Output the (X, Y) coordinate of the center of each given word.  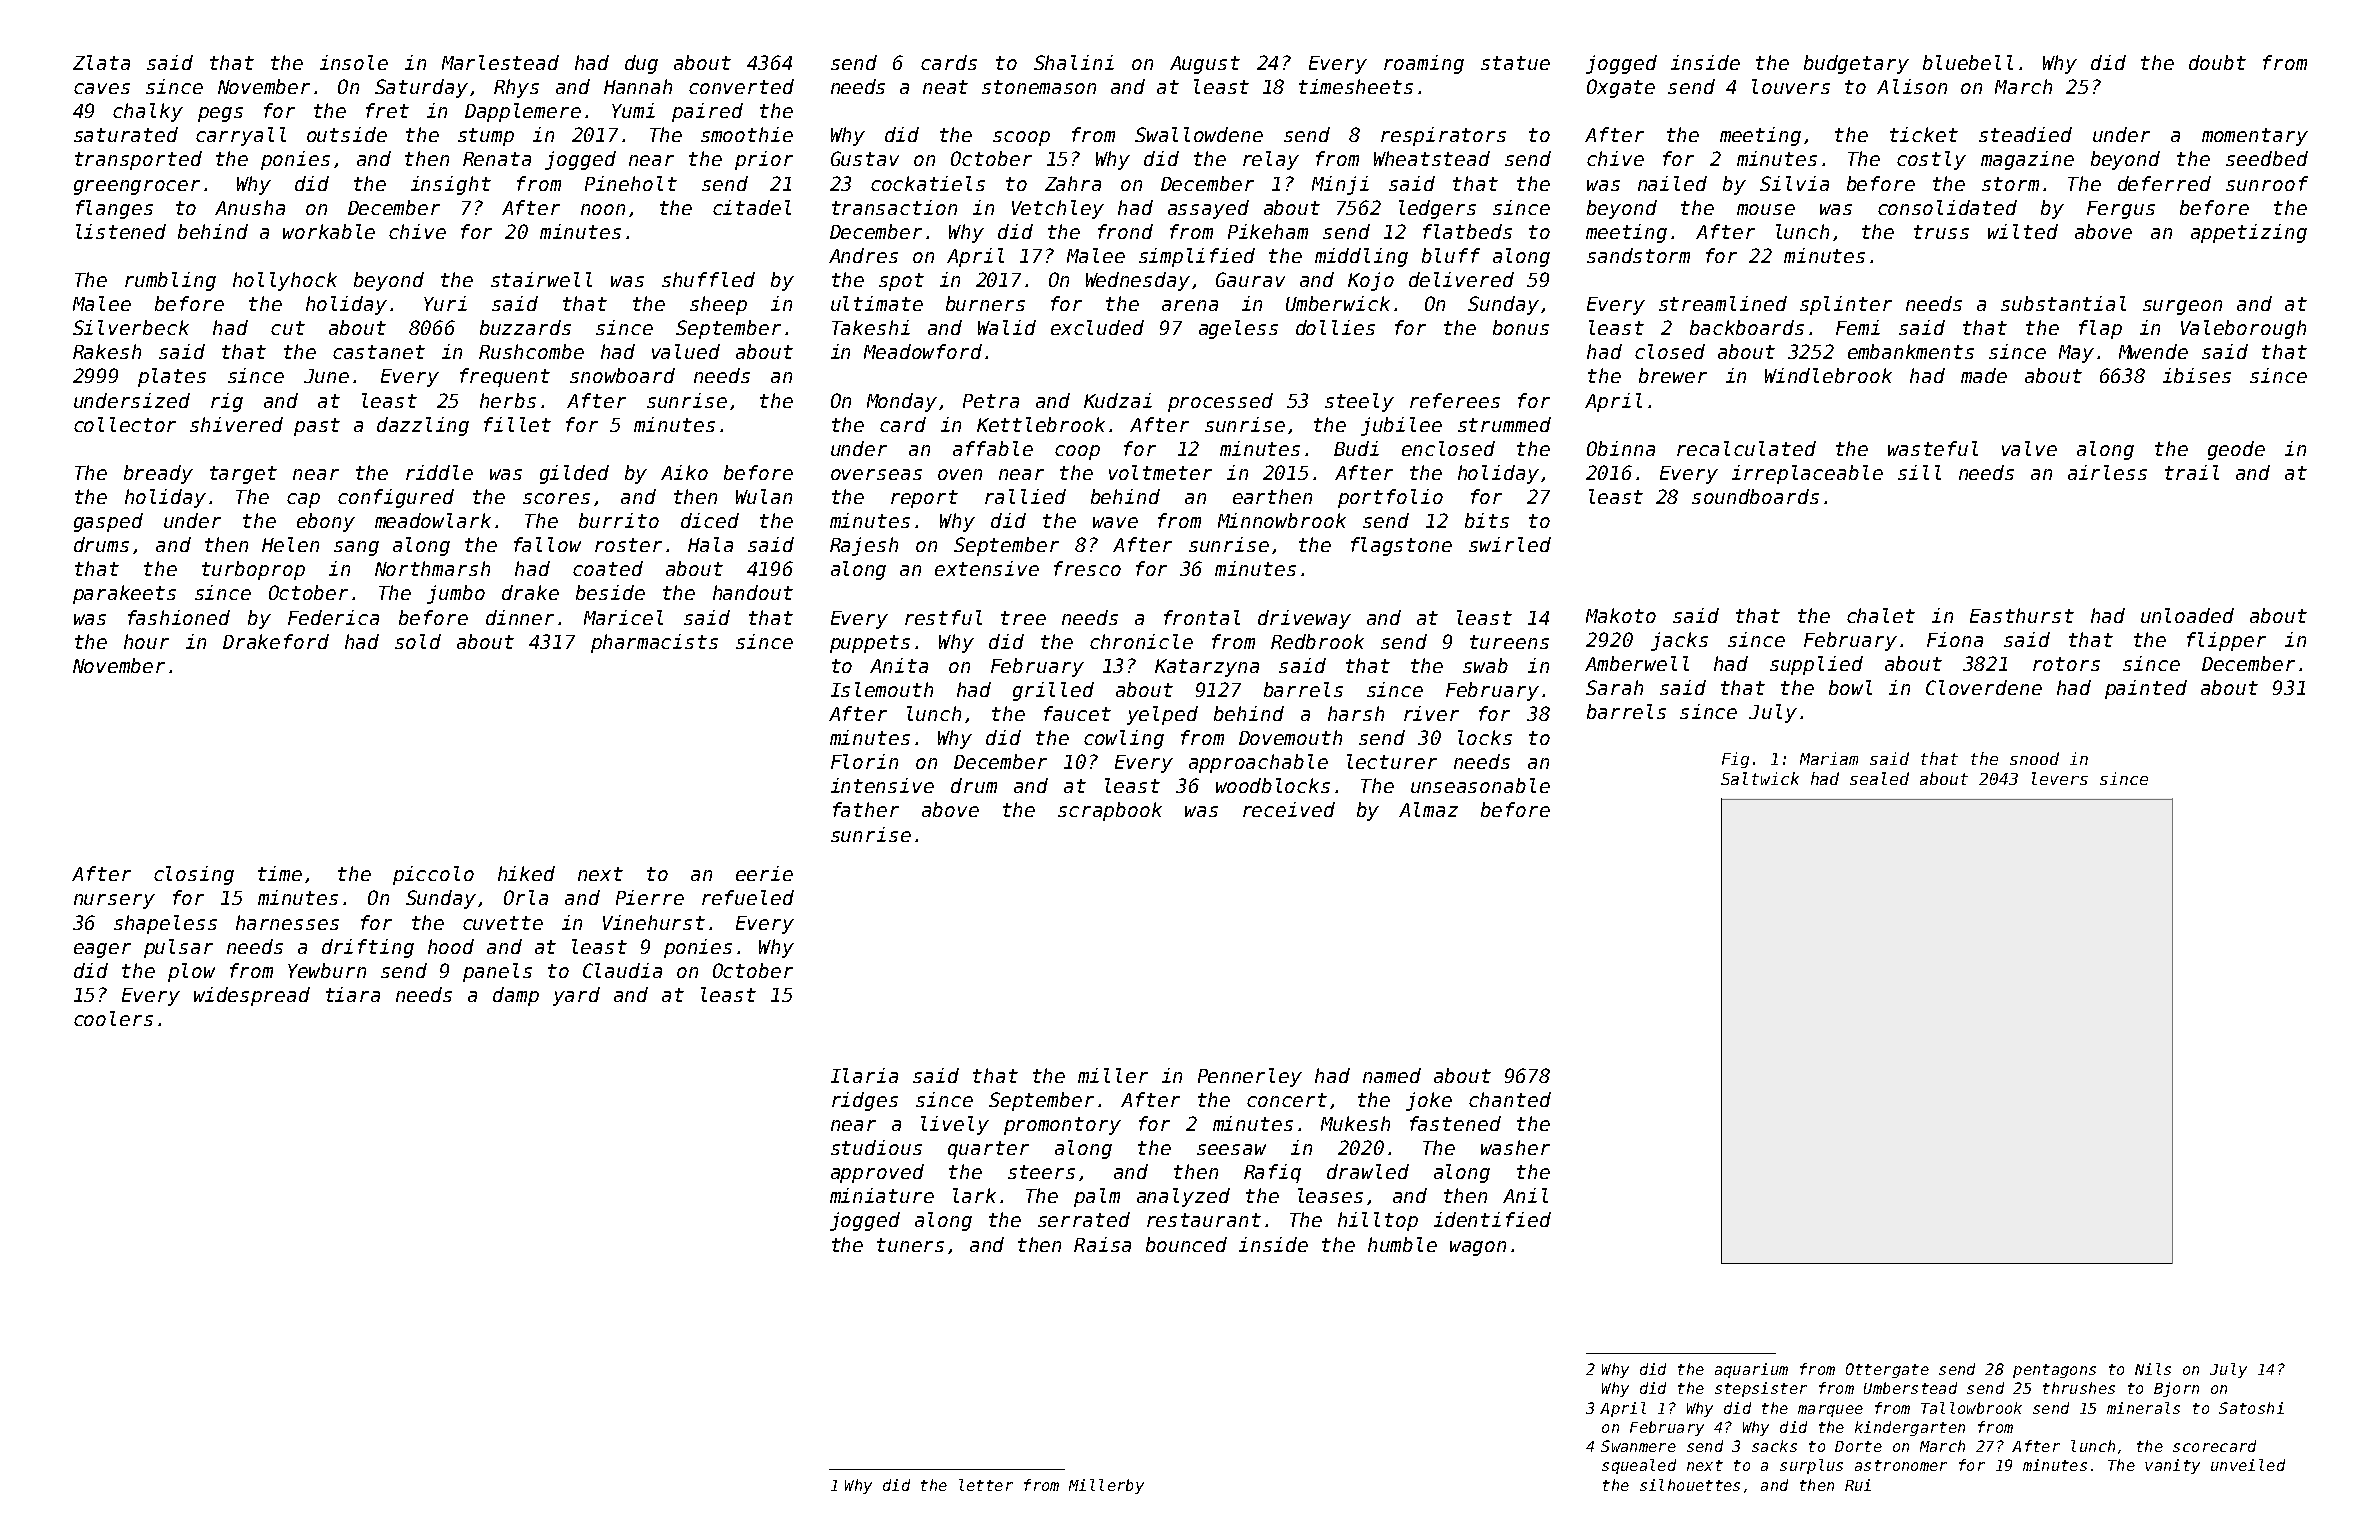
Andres (863, 255)
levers (2060, 778)
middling (1361, 257)
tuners (910, 1245)
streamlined (1723, 303)
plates (172, 377)
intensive (882, 785)
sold (418, 641)
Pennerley (1250, 1077)
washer (1515, 1147)
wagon (1478, 1248)
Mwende (2153, 351)
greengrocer (137, 187)
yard (576, 996)
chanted (1510, 1099)
